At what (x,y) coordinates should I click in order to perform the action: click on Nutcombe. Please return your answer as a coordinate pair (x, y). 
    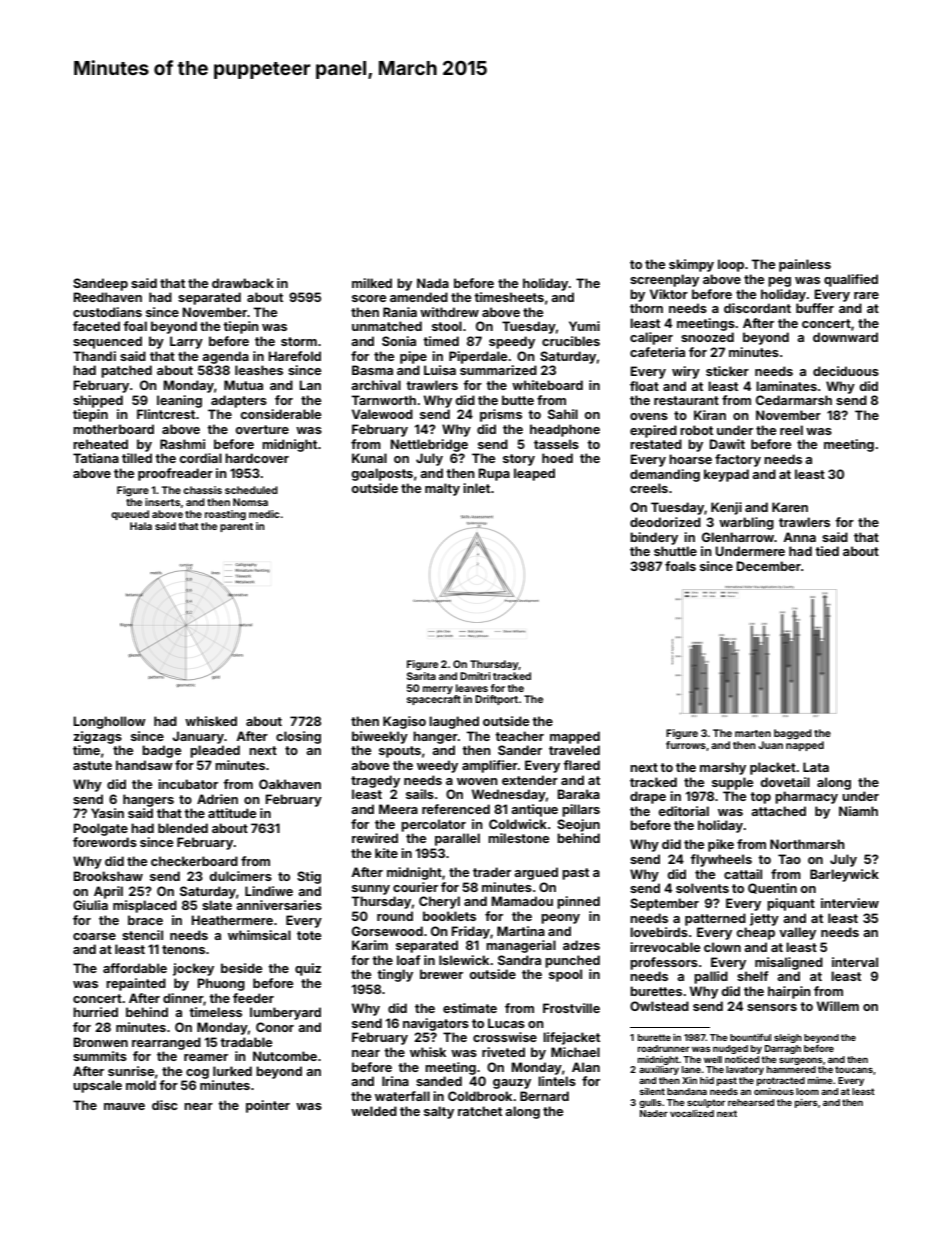
    Looking at the image, I should click on (285, 1056).
